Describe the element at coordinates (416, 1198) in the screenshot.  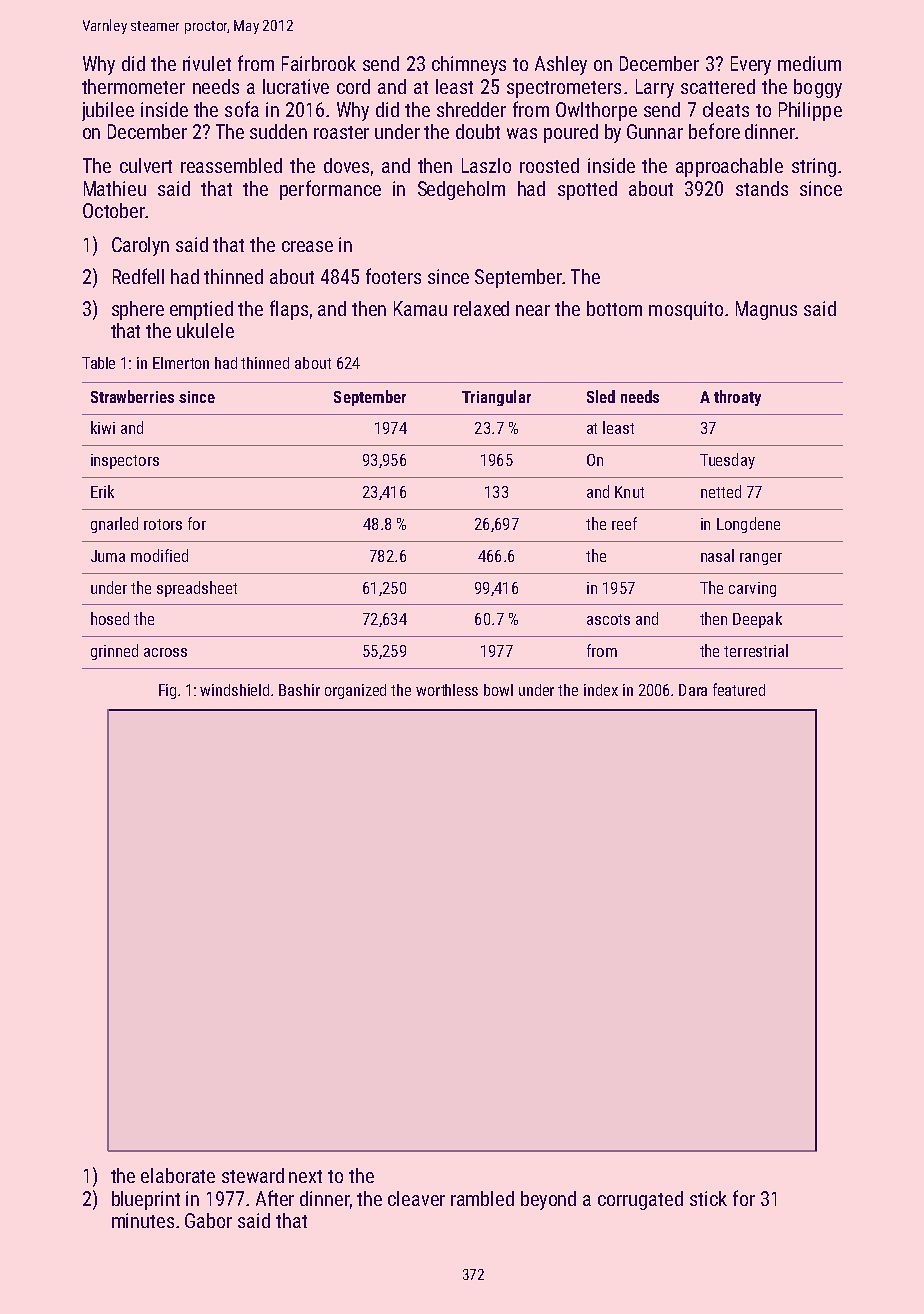
I see `cleaver` at that location.
